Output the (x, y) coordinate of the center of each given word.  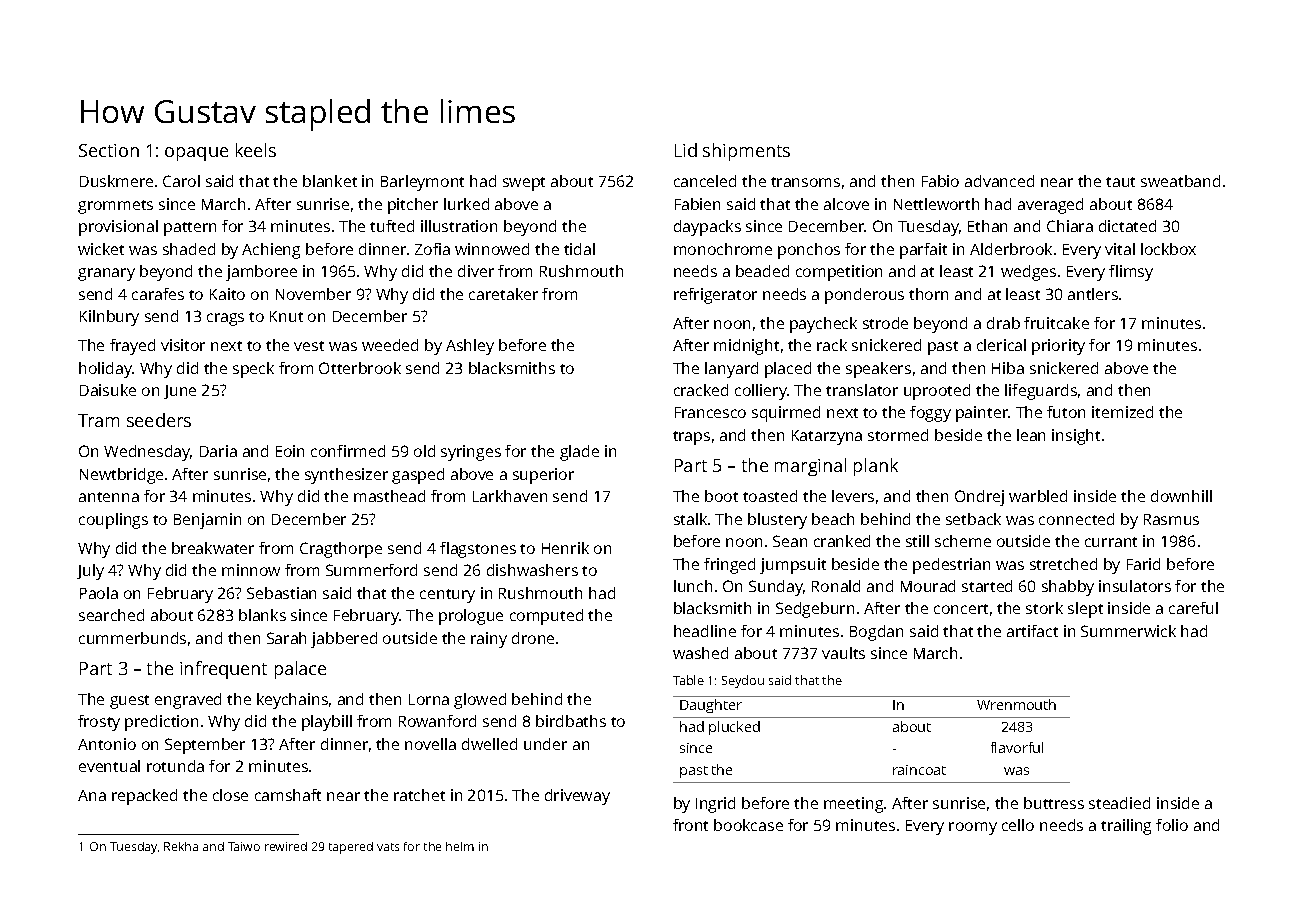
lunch (693, 586)
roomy (973, 828)
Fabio (940, 181)
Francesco (710, 412)
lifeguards (1041, 392)
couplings (113, 521)
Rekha (181, 846)
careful (1193, 608)
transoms (805, 182)
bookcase (748, 825)
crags (225, 319)
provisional (118, 228)
